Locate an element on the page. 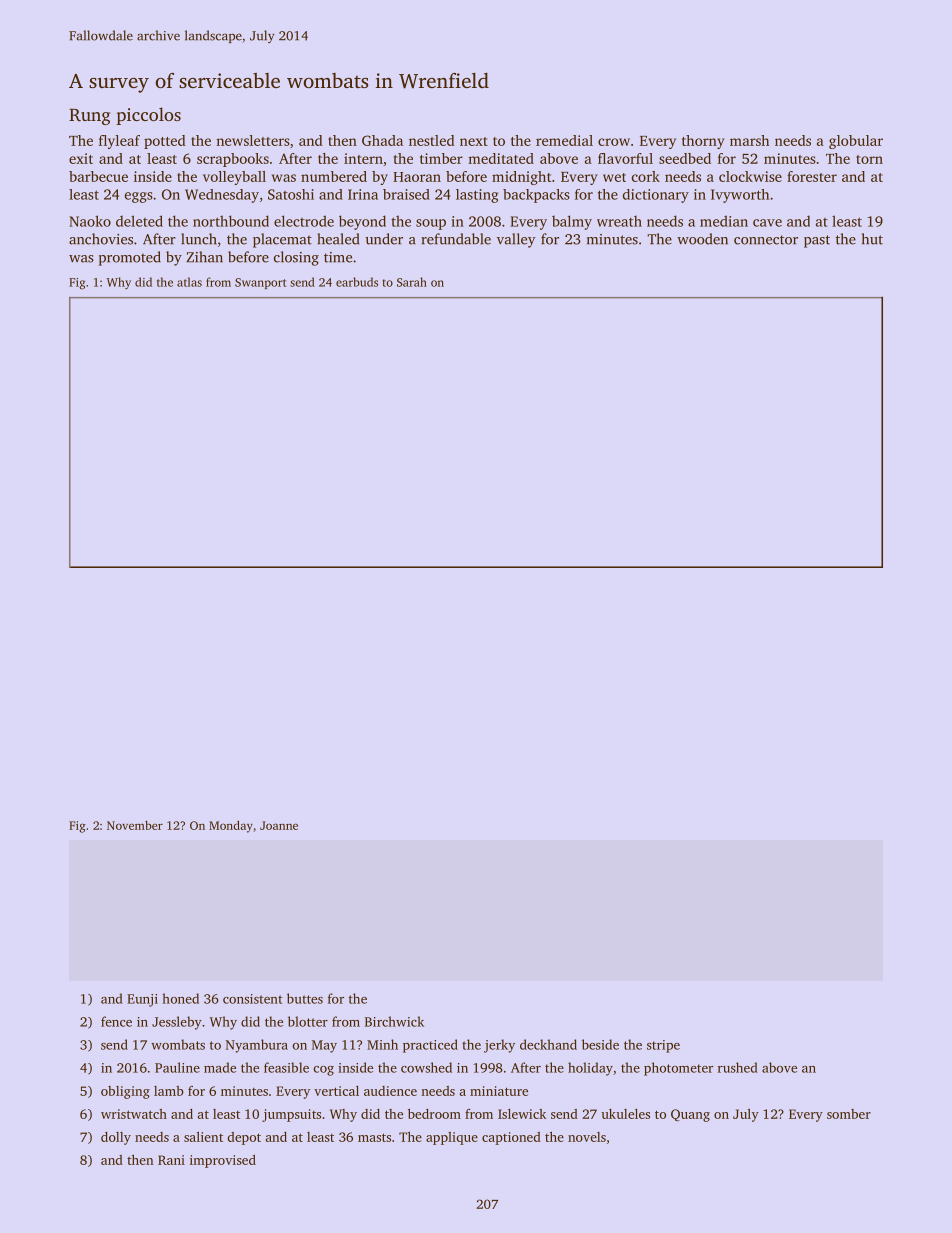 Image resolution: width=952 pixels, height=1233 pixels. connector is located at coordinates (766, 240).
